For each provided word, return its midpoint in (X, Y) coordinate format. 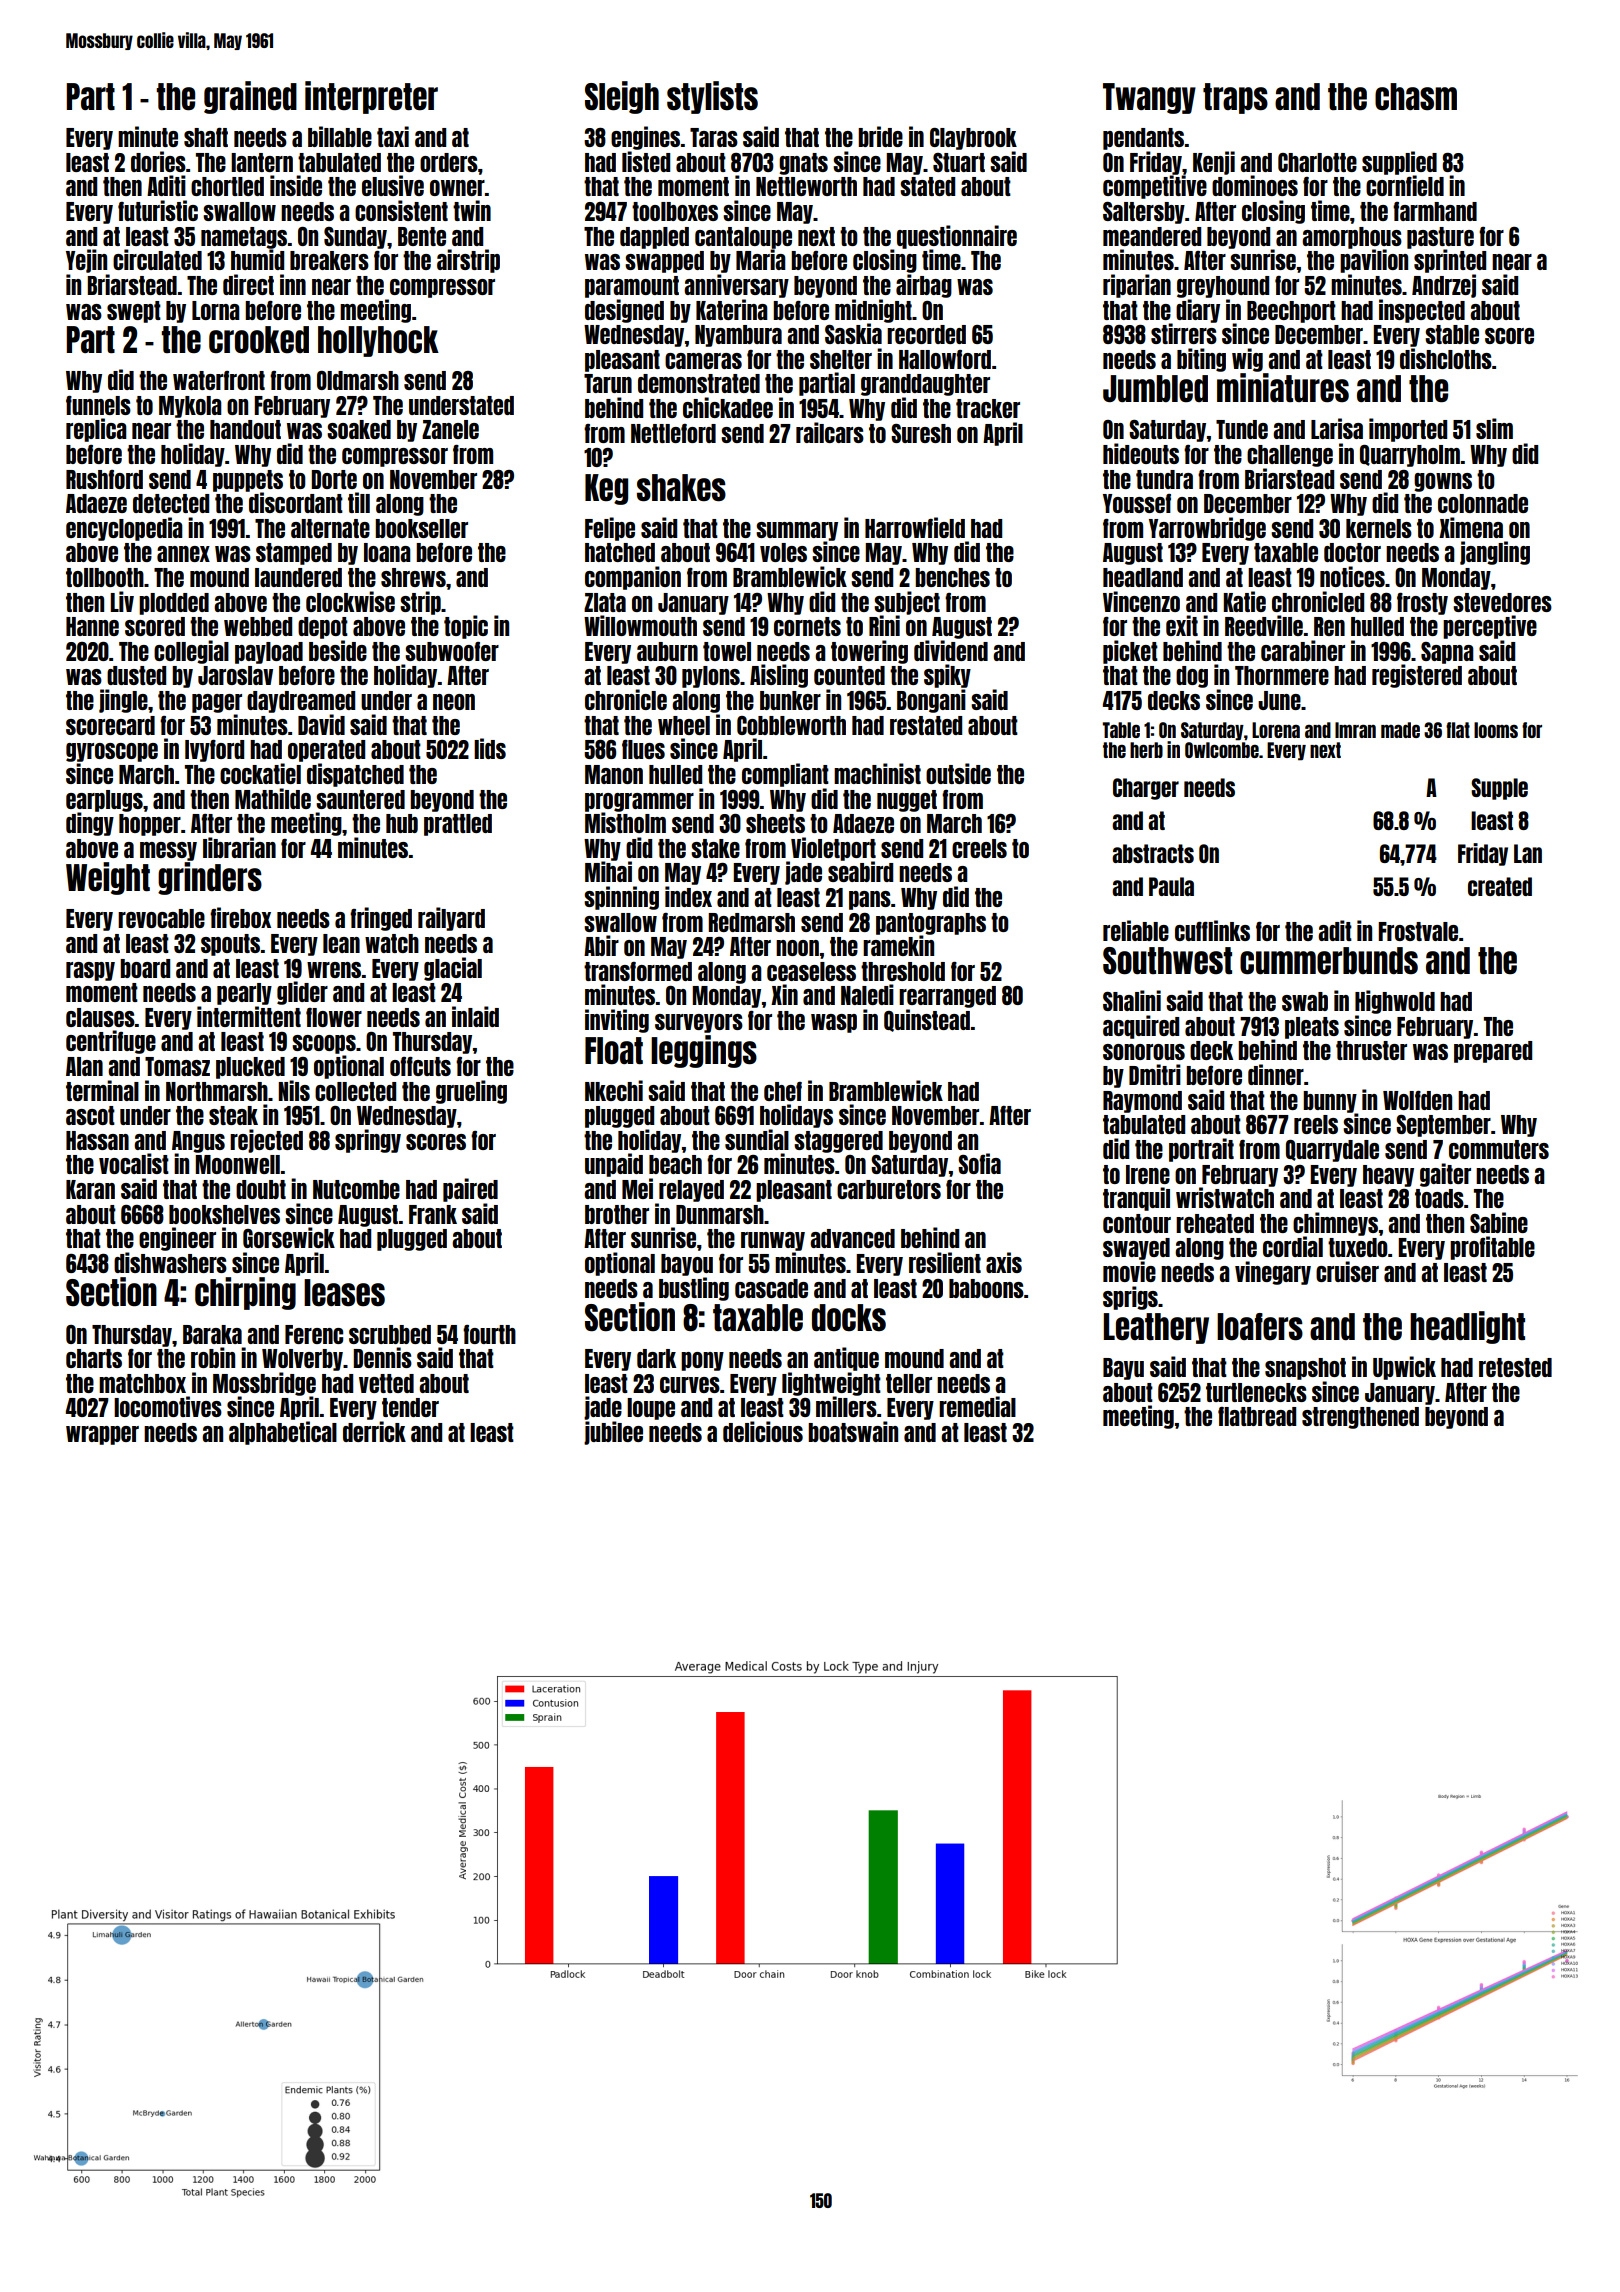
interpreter (371, 97)
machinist (877, 773)
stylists (712, 97)
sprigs (1130, 1298)
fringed (381, 919)
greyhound (1223, 287)
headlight (1467, 1327)
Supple (1499, 789)
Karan (90, 1189)
